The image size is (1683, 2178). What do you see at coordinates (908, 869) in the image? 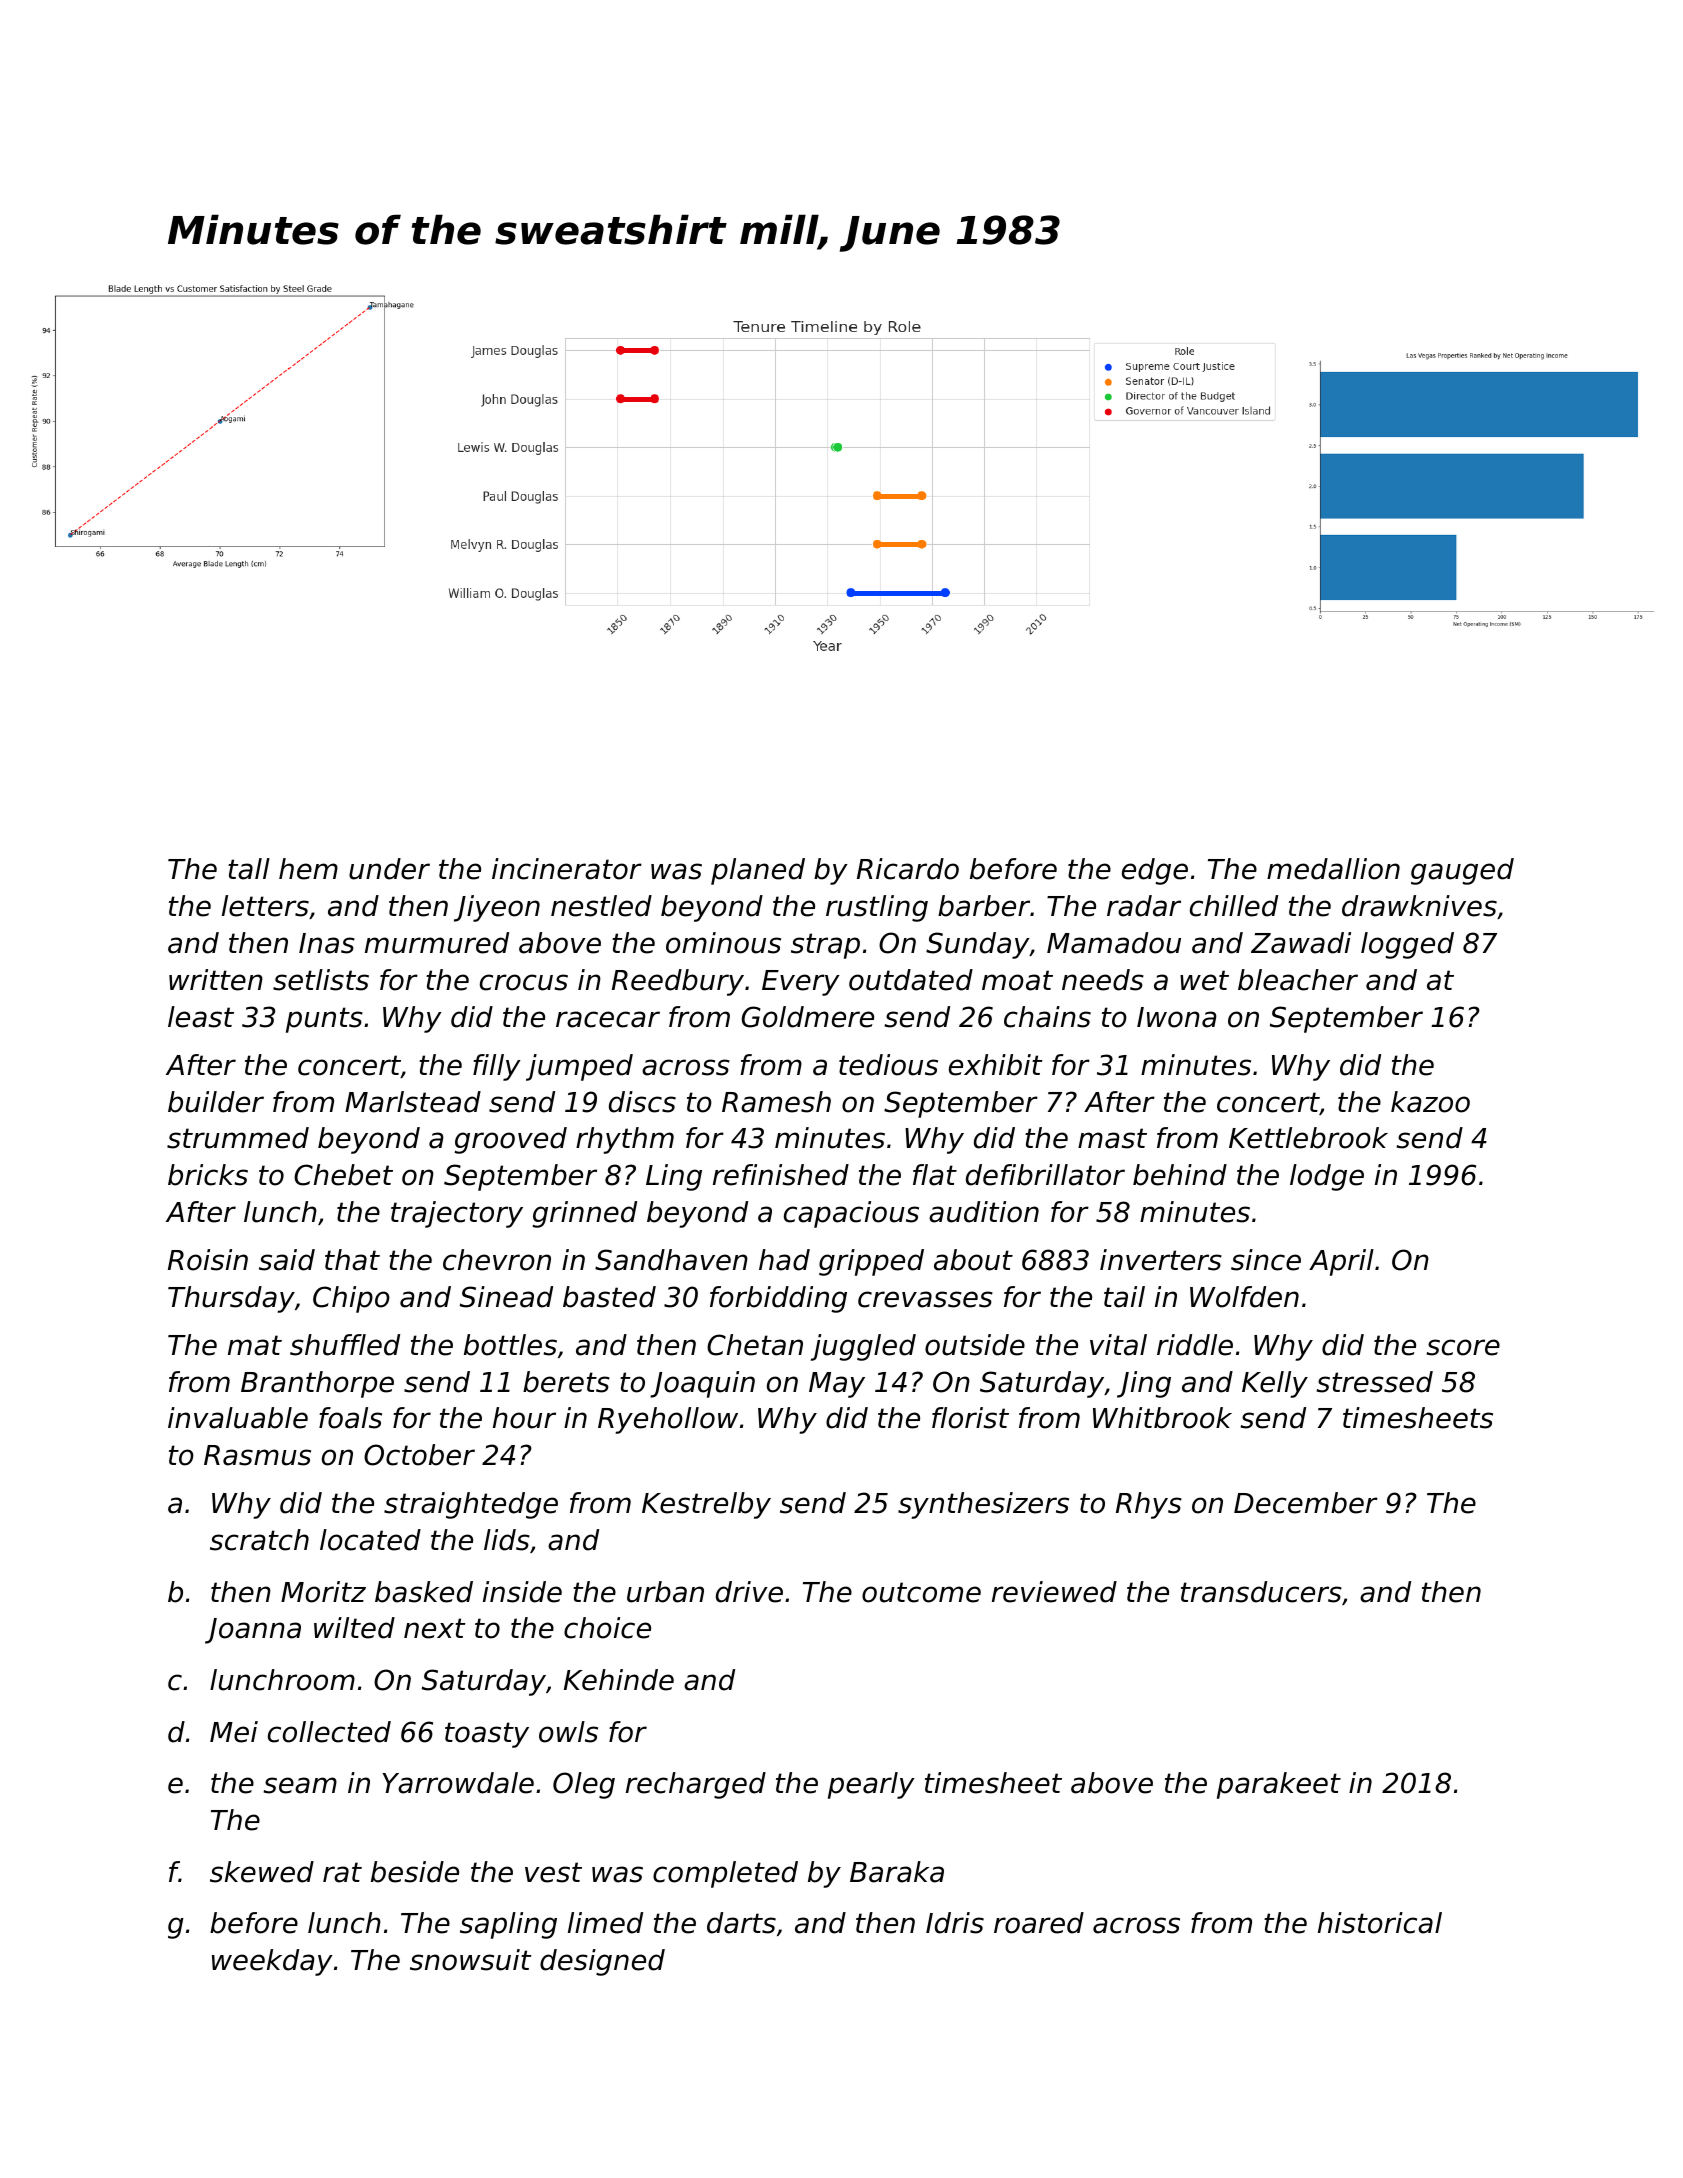
I see `Ricardo` at bounding box center [908, 869].
